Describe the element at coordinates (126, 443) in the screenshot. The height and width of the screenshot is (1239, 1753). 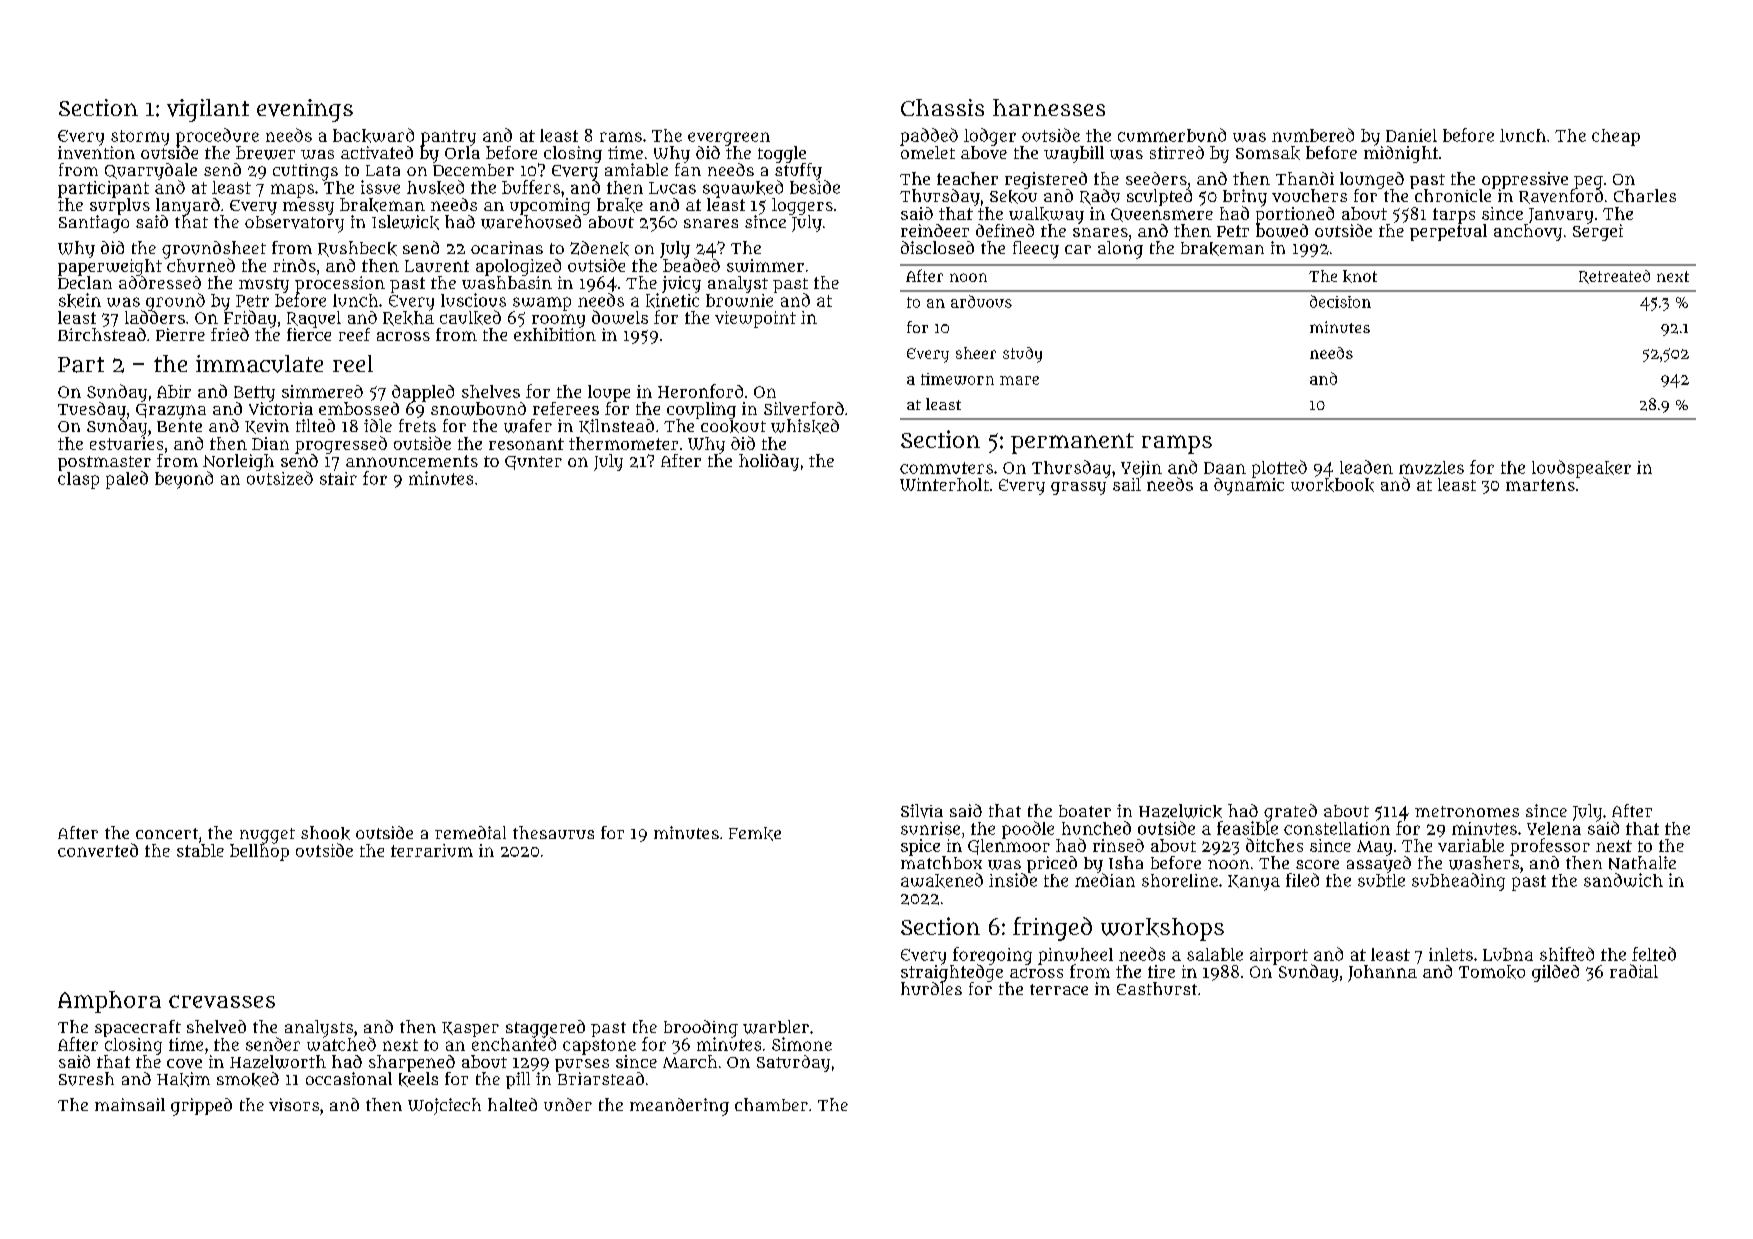
I see `estuaries` at that location.
